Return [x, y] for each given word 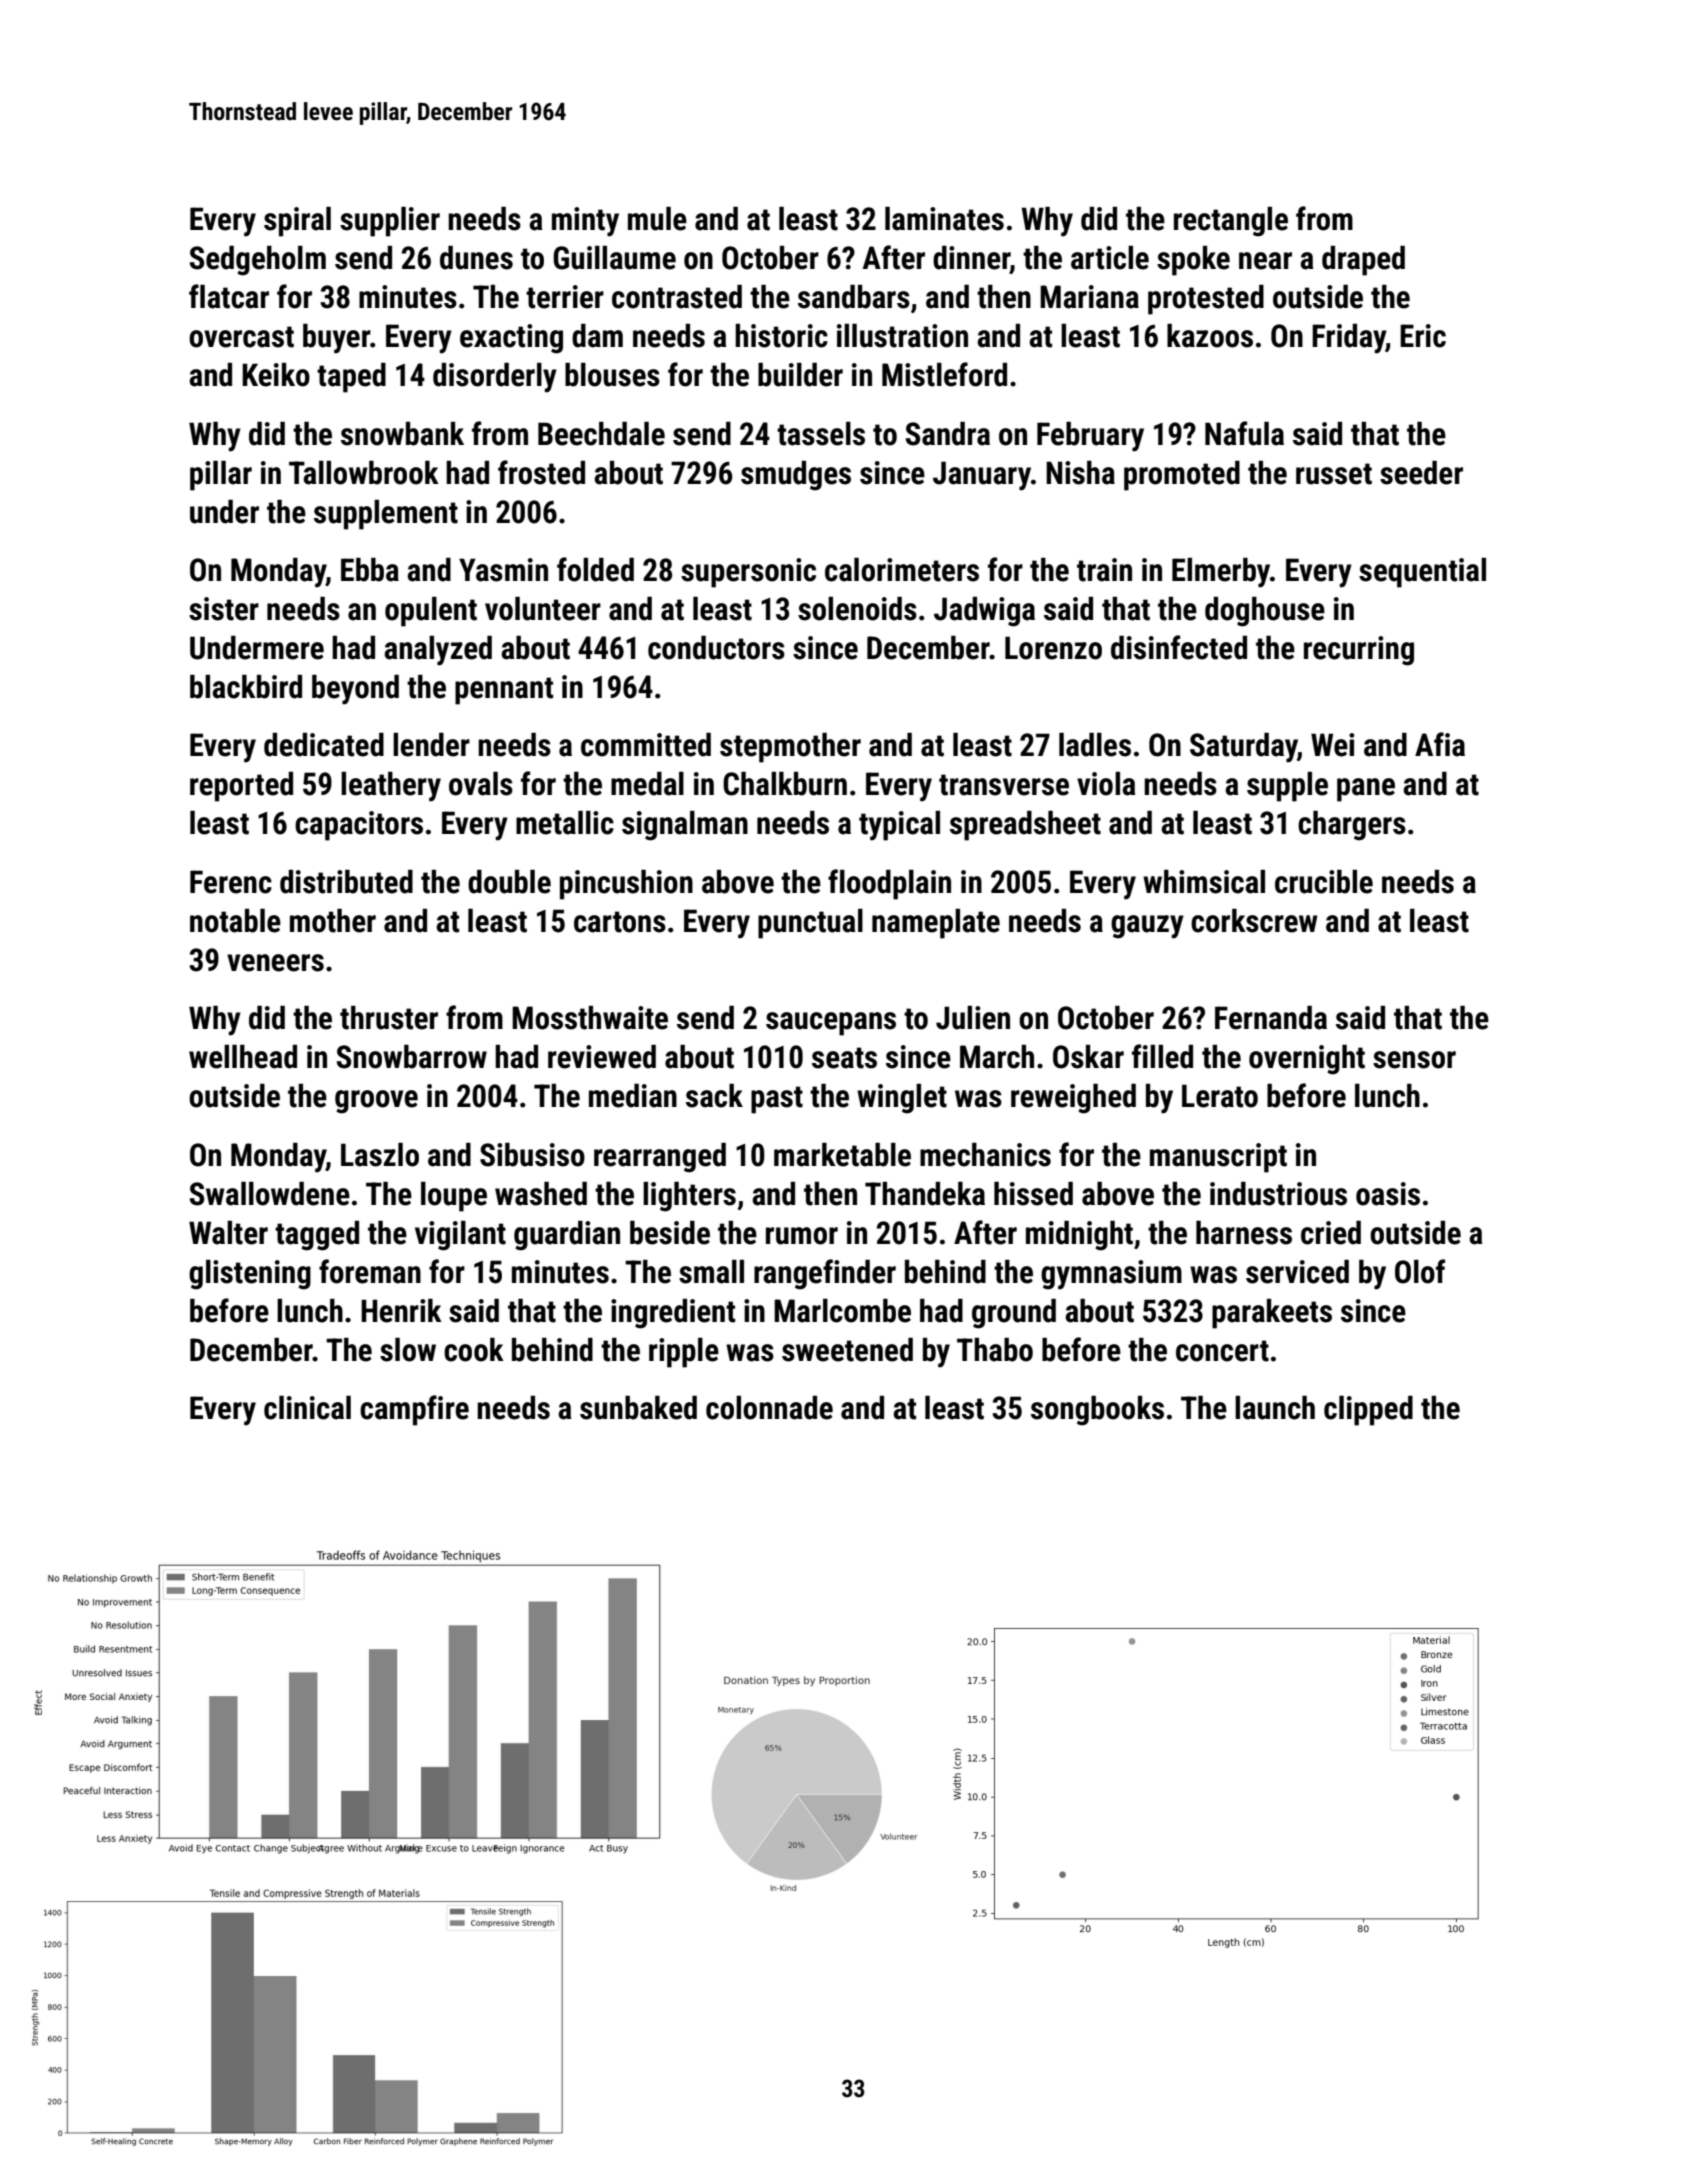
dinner [971, 258]
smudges [796, 476]
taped [351, 378]
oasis [1388, 1194]
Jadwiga [984, 612]
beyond [355, 690]
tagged [317, 1236]
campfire [414, 1410]
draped [1363, 261]
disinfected [1179, 647]
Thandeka [925, 1194]
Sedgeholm [258, 261]
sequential [1422, 573]
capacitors [359, 826]
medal [647, 784]
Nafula [1244, 433]
